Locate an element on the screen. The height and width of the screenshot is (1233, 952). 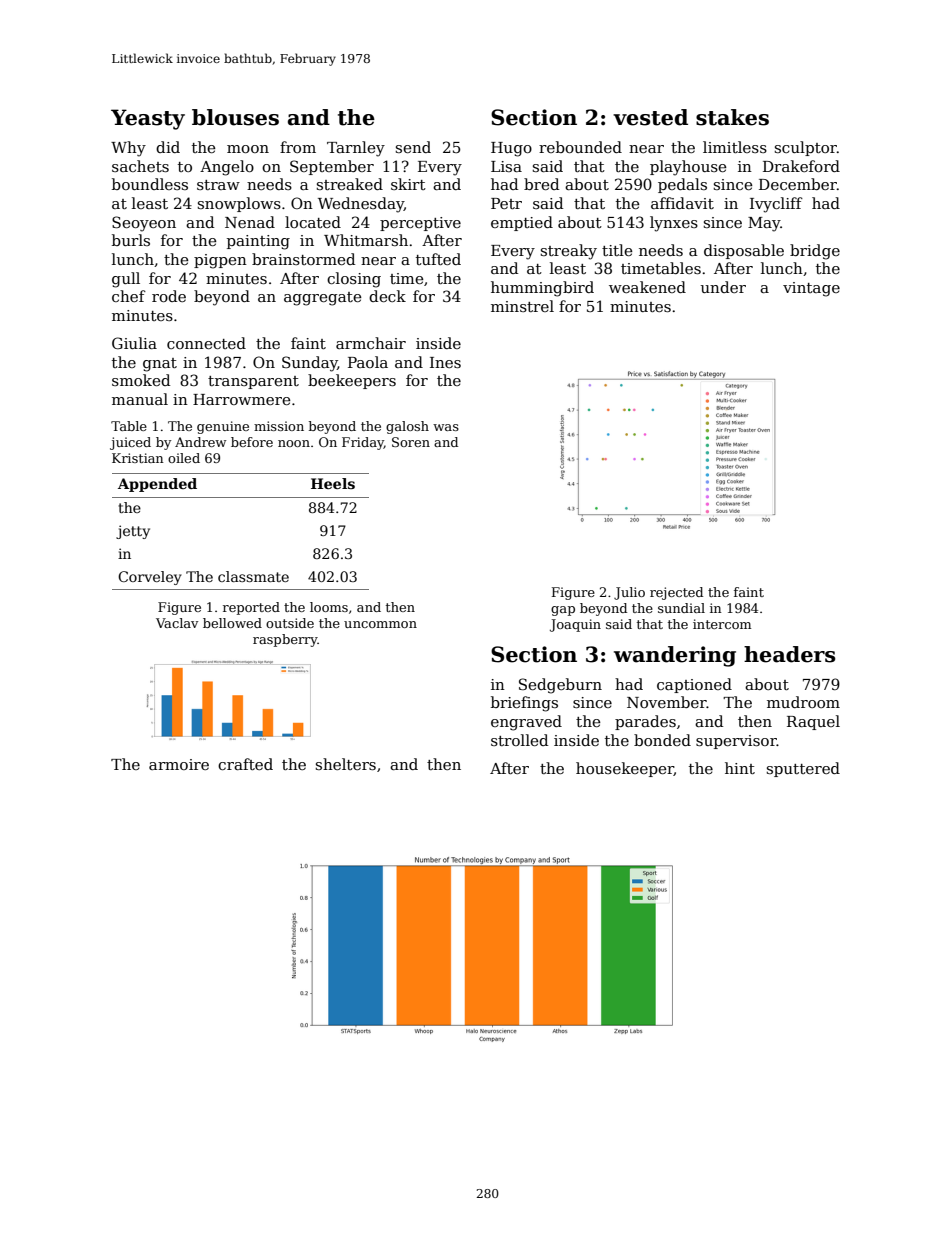
hint is located at coordinates (740, 768).
